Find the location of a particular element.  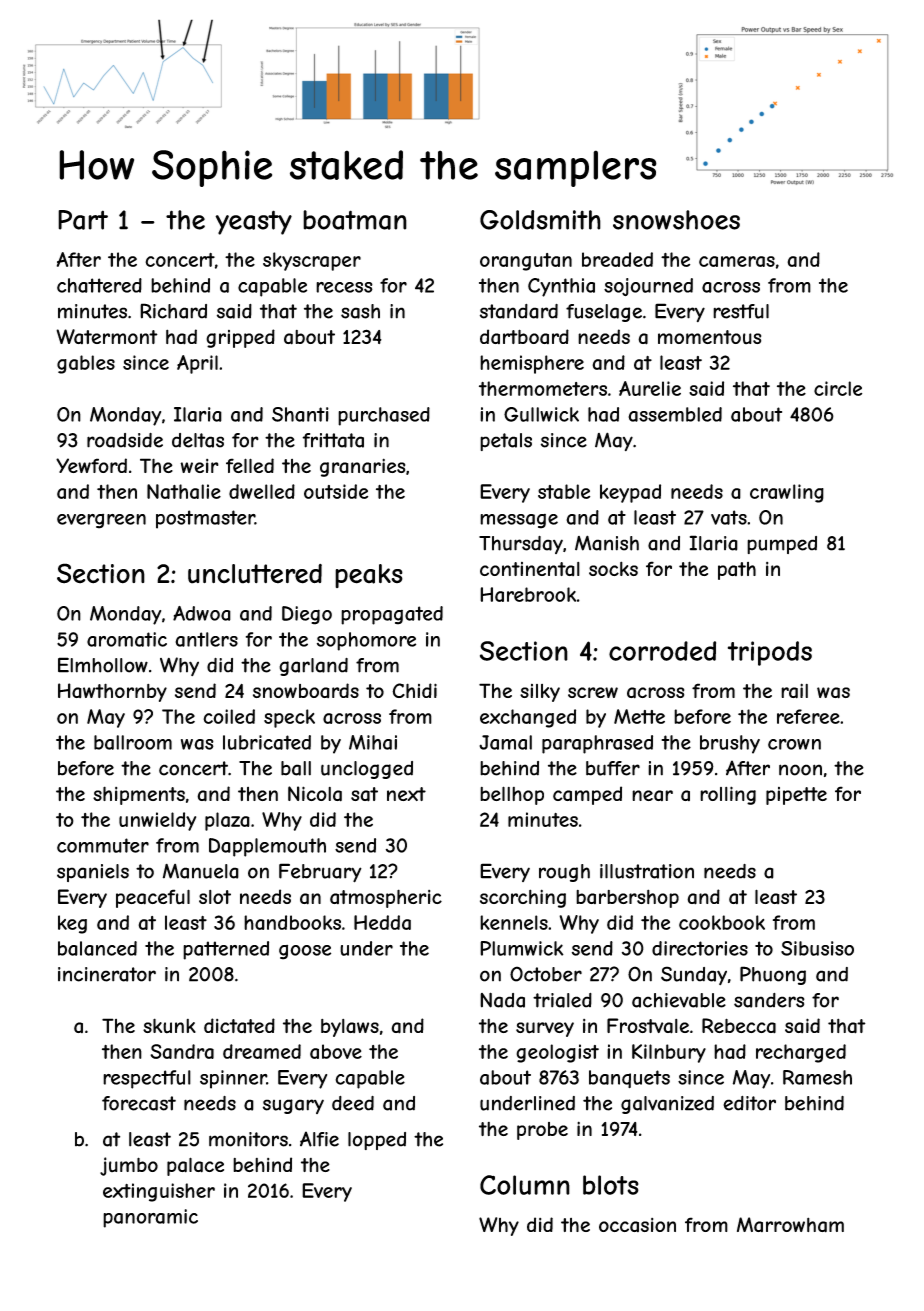

crawling is located at coordinates (787, 493).
